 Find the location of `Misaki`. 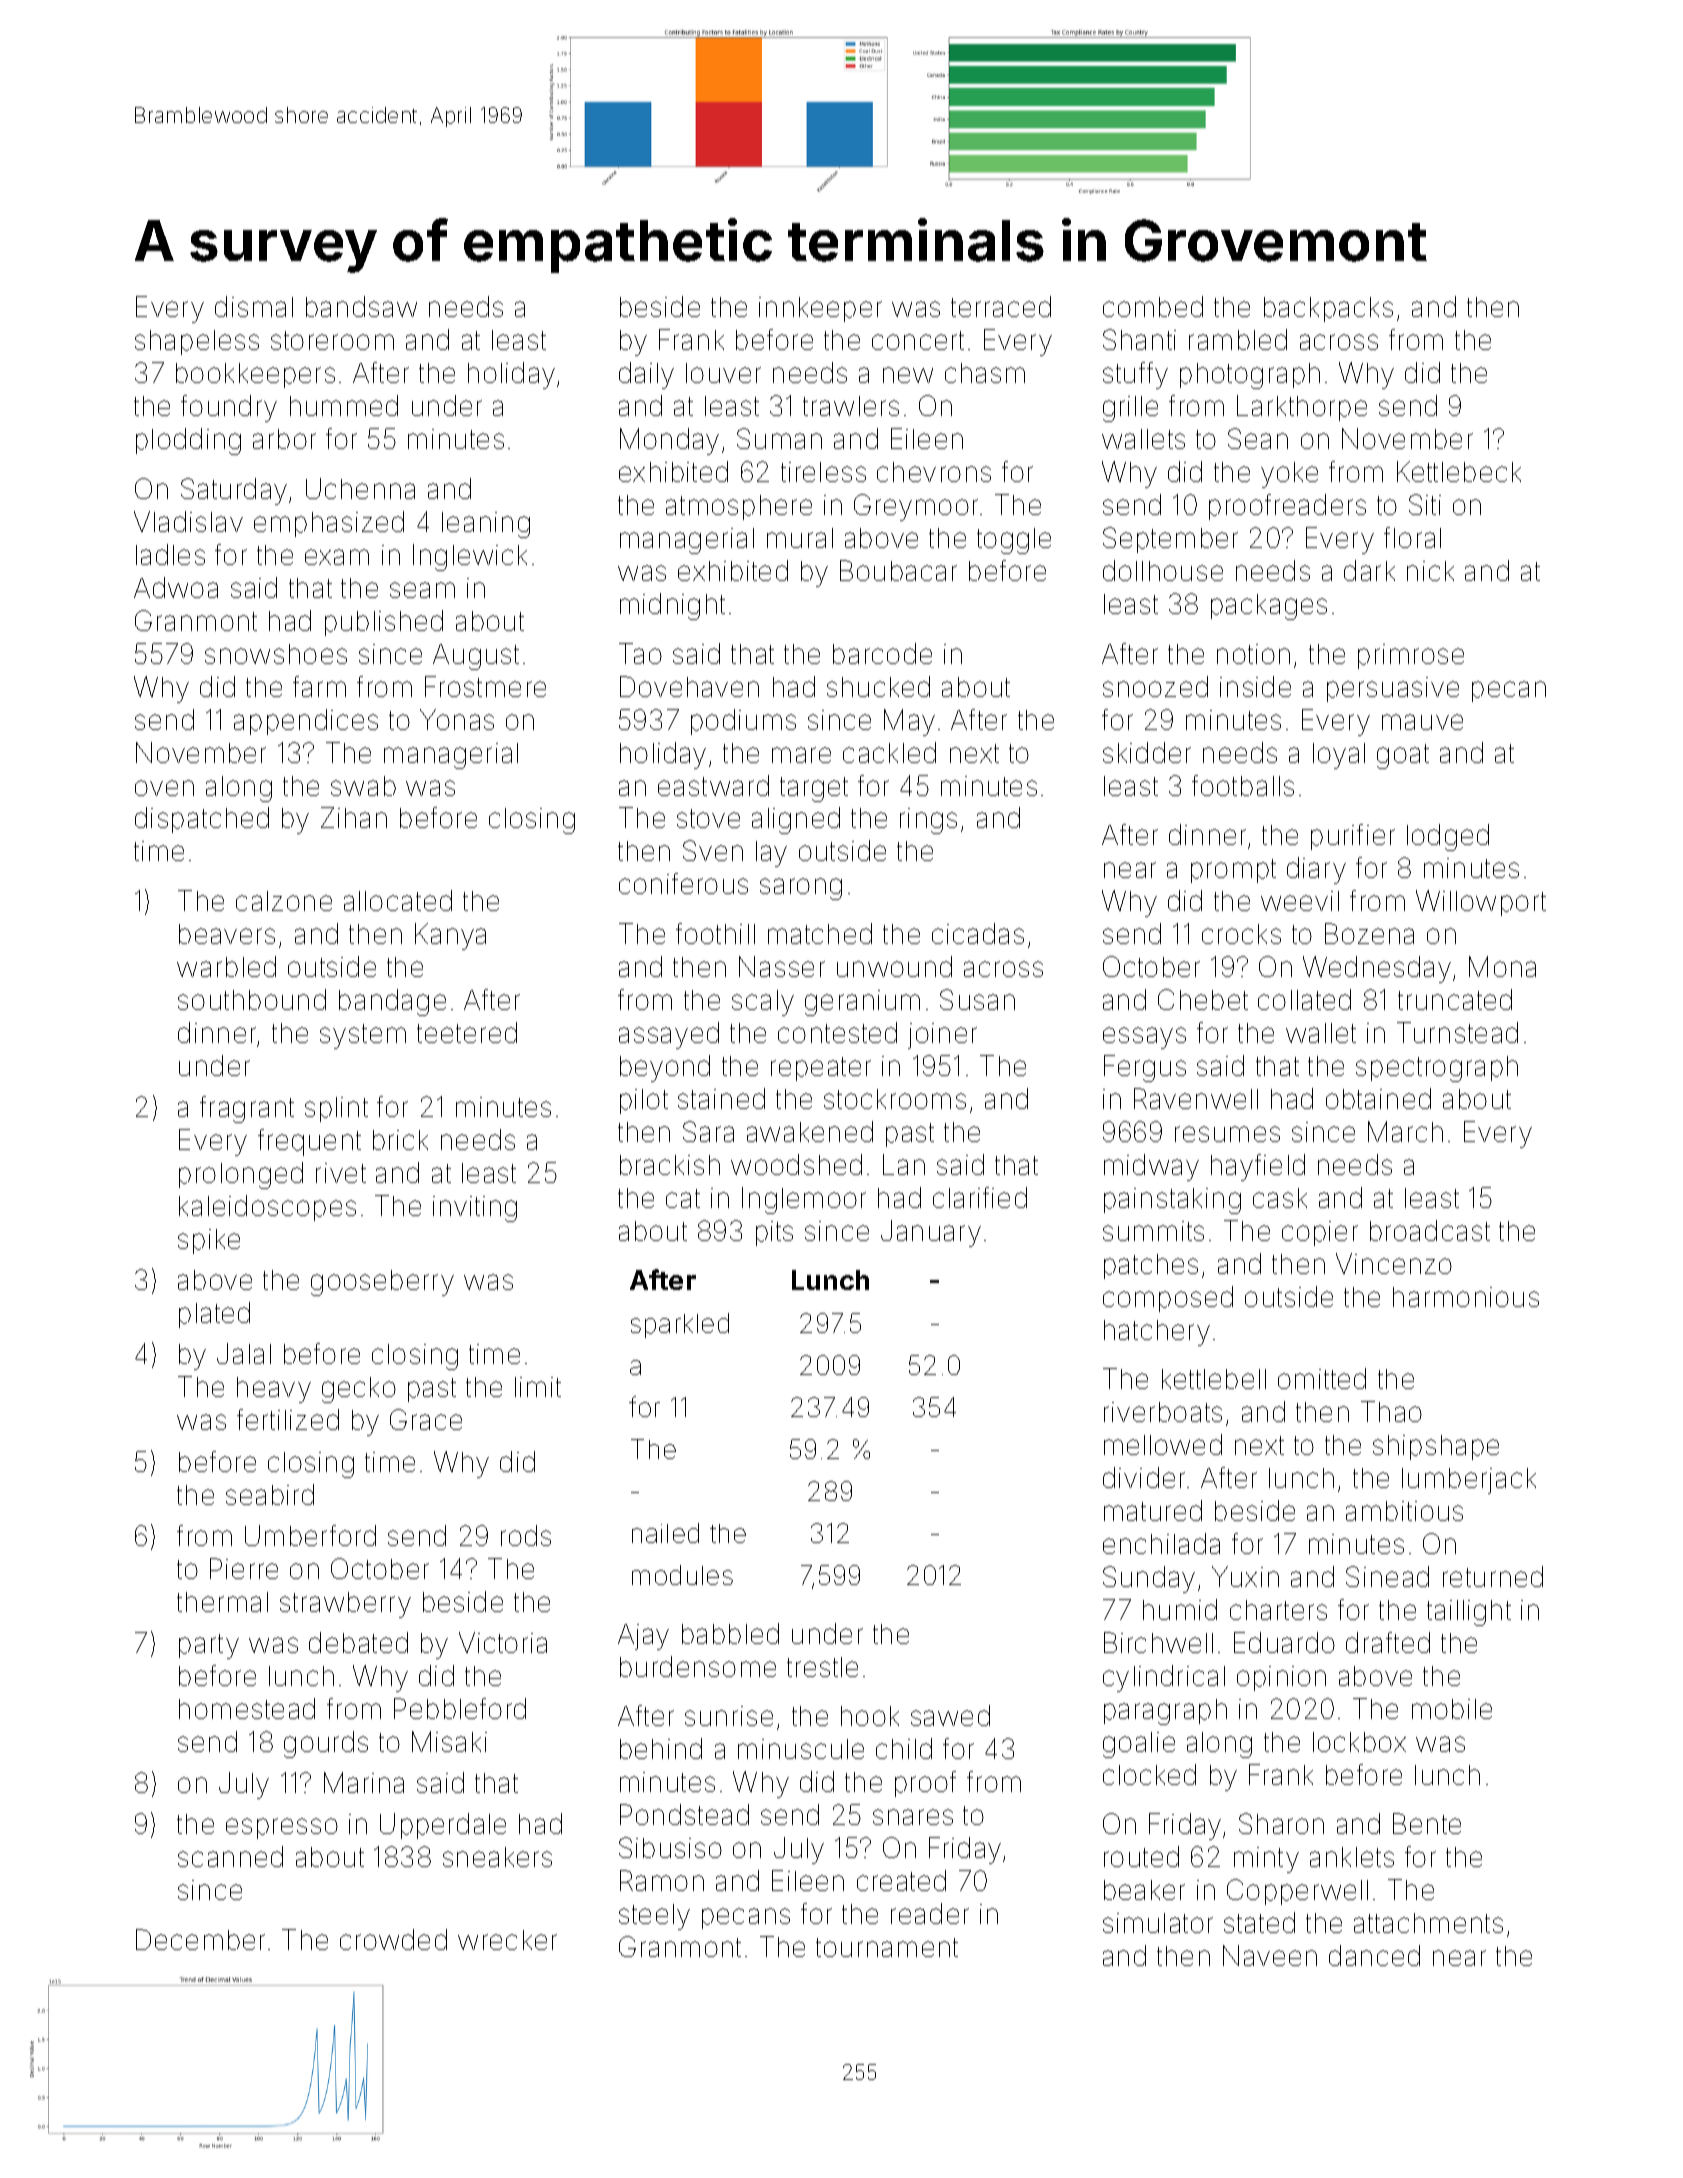

Misaki is located at coordinates (449, 1741).
